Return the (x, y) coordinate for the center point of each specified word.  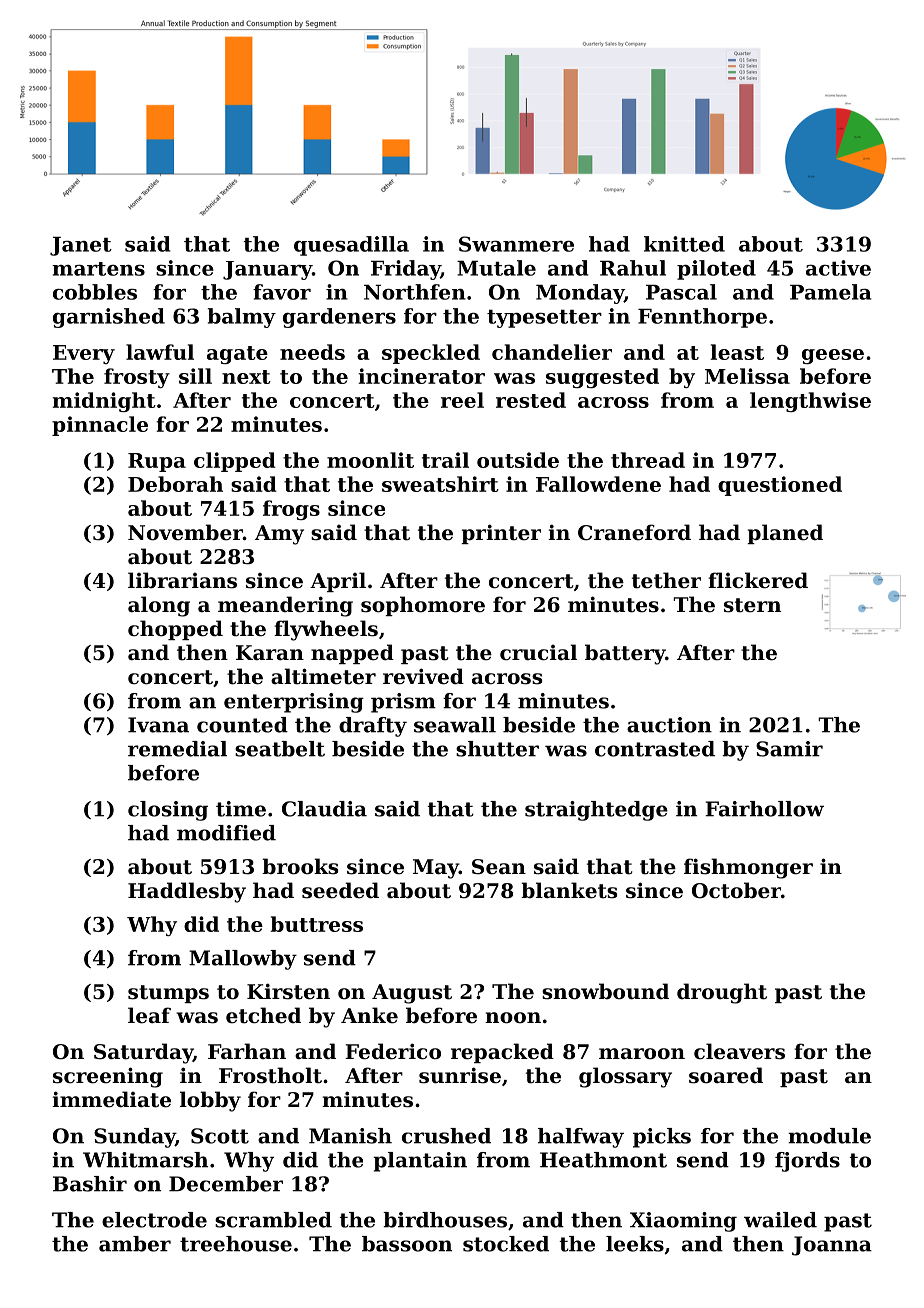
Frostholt (270, 1075)
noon (513, 1018)
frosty (137, 378)
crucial (538, 652)
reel (462, 400)
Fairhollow (764, 809)
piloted (716, 270)
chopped (175, 630)
